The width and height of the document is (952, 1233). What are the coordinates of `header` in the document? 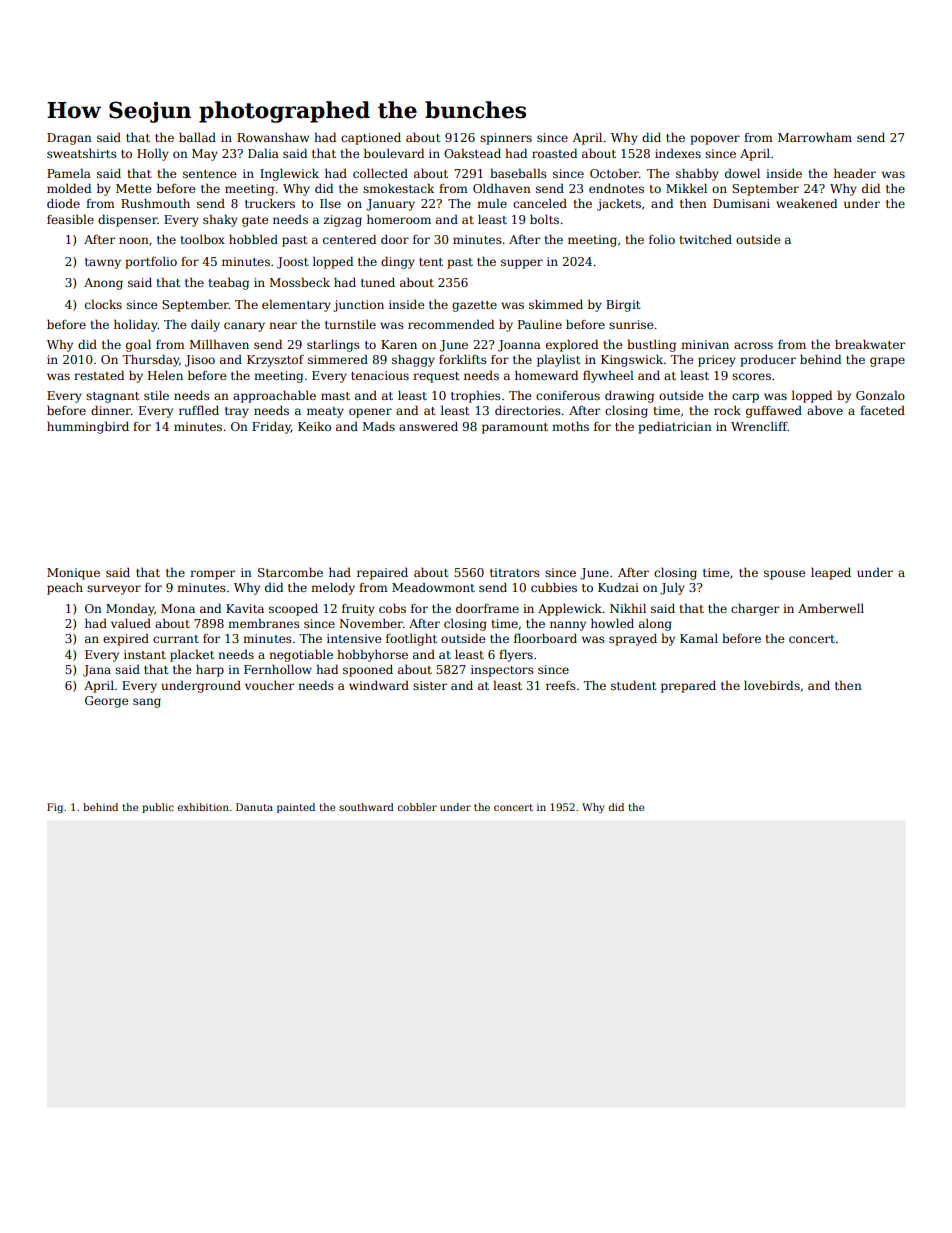 It's located at (855, 173).
